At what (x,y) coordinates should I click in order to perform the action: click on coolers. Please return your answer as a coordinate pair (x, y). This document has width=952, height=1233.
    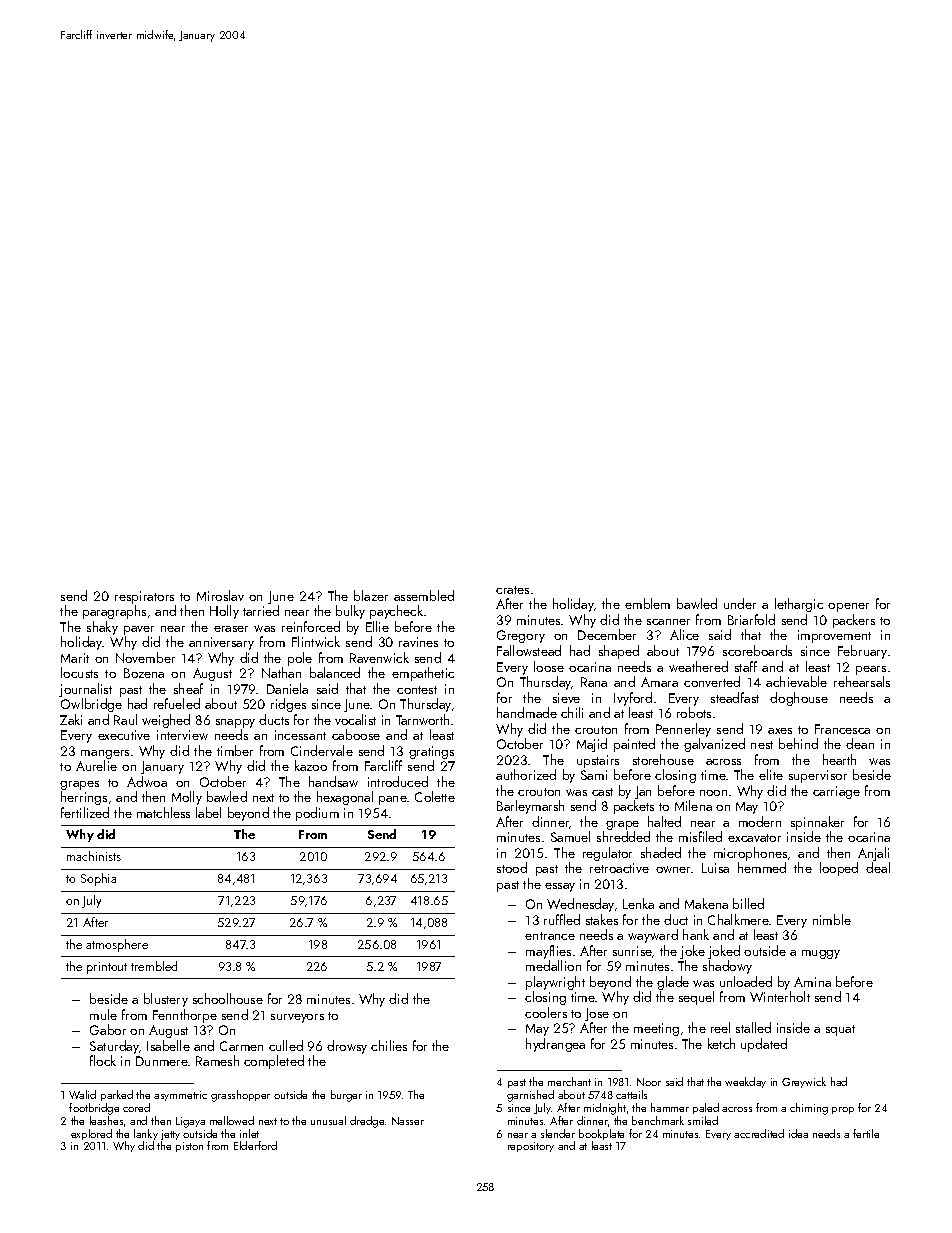
    Looking at the image, I should click on (546, 1012).
